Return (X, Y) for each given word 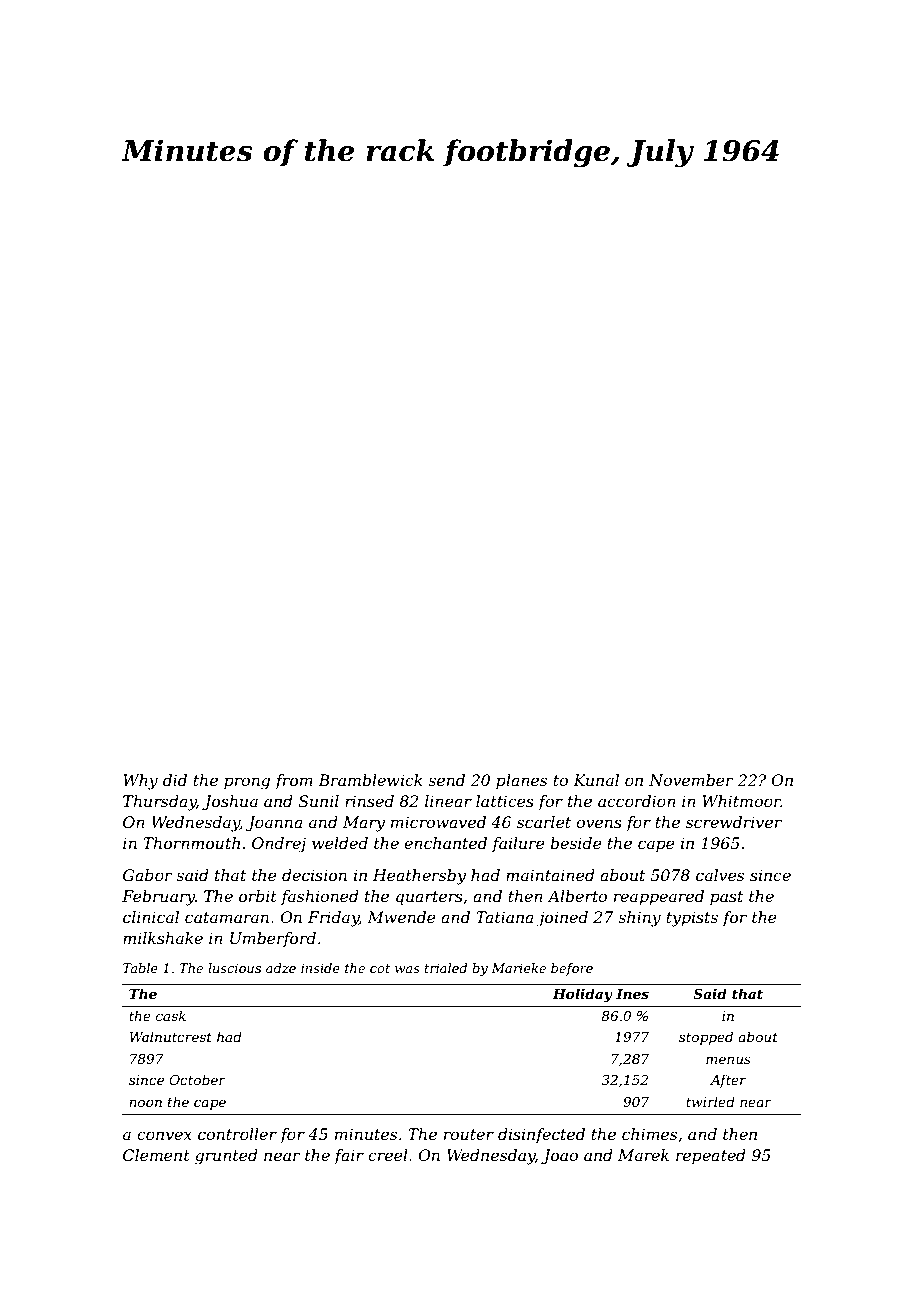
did (175, 780)
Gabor (148, 875)
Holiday (582, 995)
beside (576, 843)
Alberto (577, 896)
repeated (711, 1156)
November (691, 780)
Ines (632, 994)
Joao (559, 1157)
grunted (226, 1157)
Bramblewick (370, 780)
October (197, 1079)
